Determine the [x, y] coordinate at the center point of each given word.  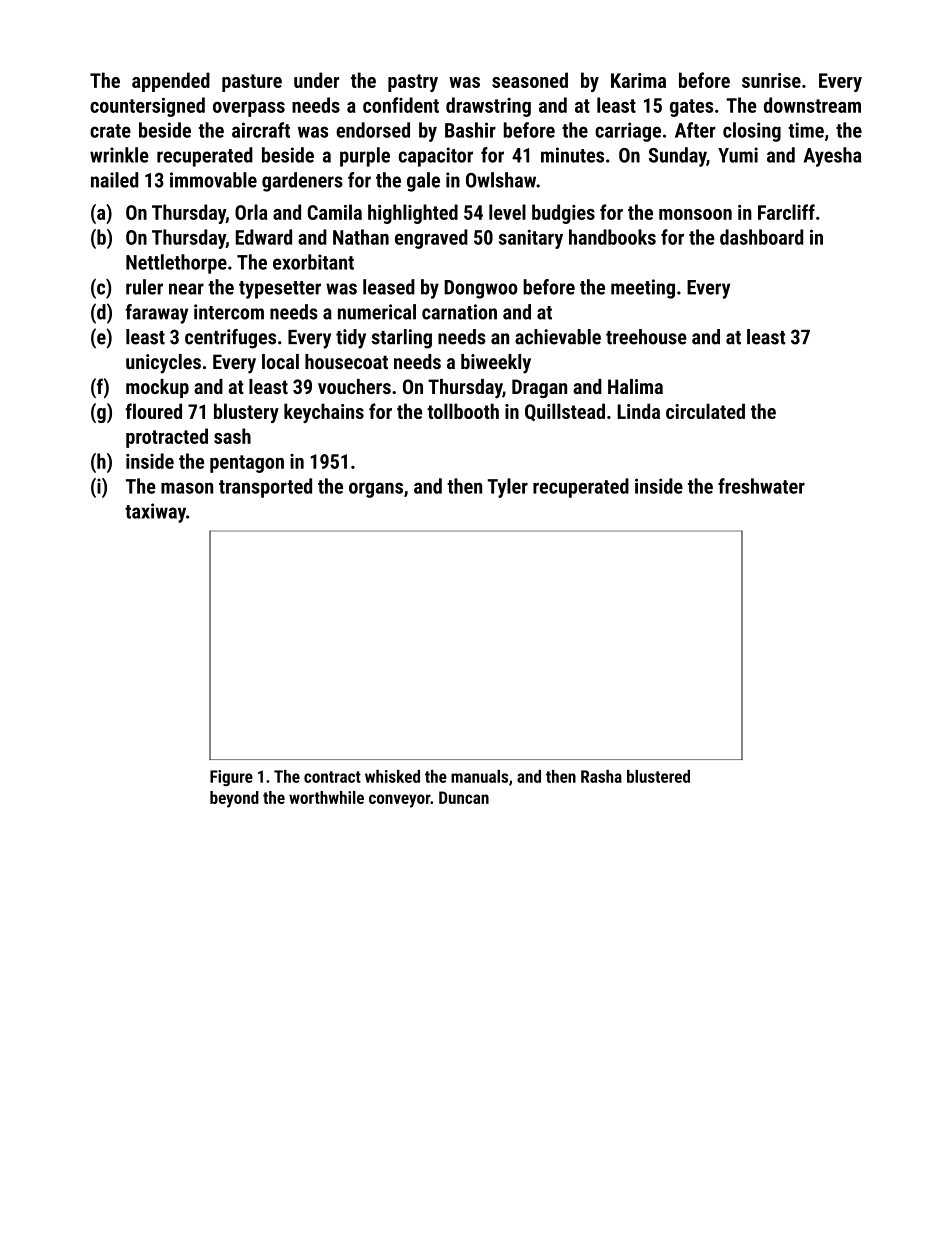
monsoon [695, 214]
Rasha [601, 776]
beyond [234, 799]
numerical [377, 312]
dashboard [761, 237]
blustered [658, 776]
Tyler [508, 488]
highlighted [413, 214]
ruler [144, 287]
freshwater [761, 486]
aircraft [261, 130]
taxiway [155, 513]
